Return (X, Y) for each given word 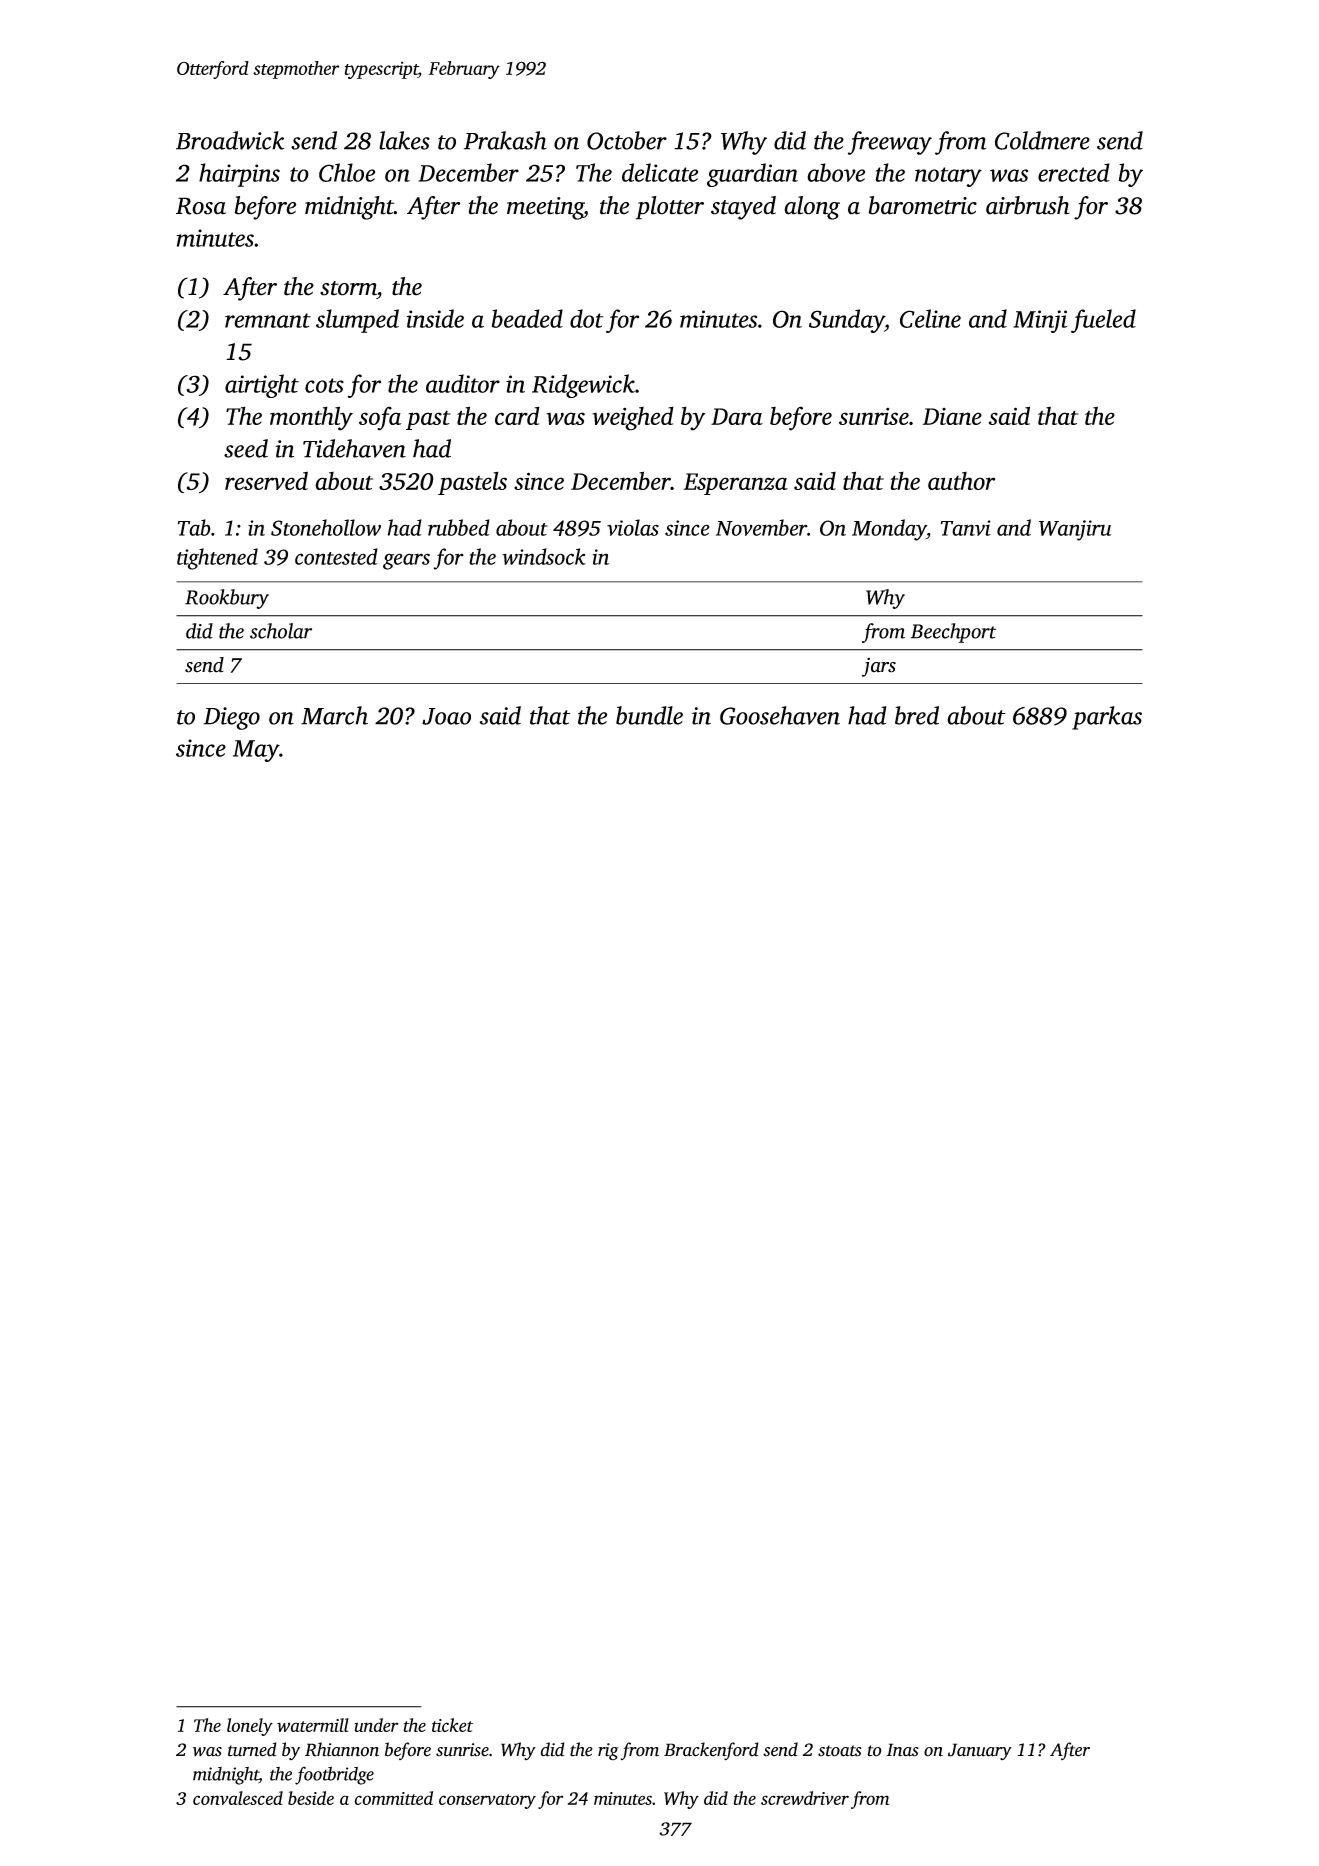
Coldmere (1042, 140)
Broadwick (230, 140)
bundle (649, 715)
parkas (1107, 718)
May (256, 751)
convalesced (238, 1798)
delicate (660, 172)
